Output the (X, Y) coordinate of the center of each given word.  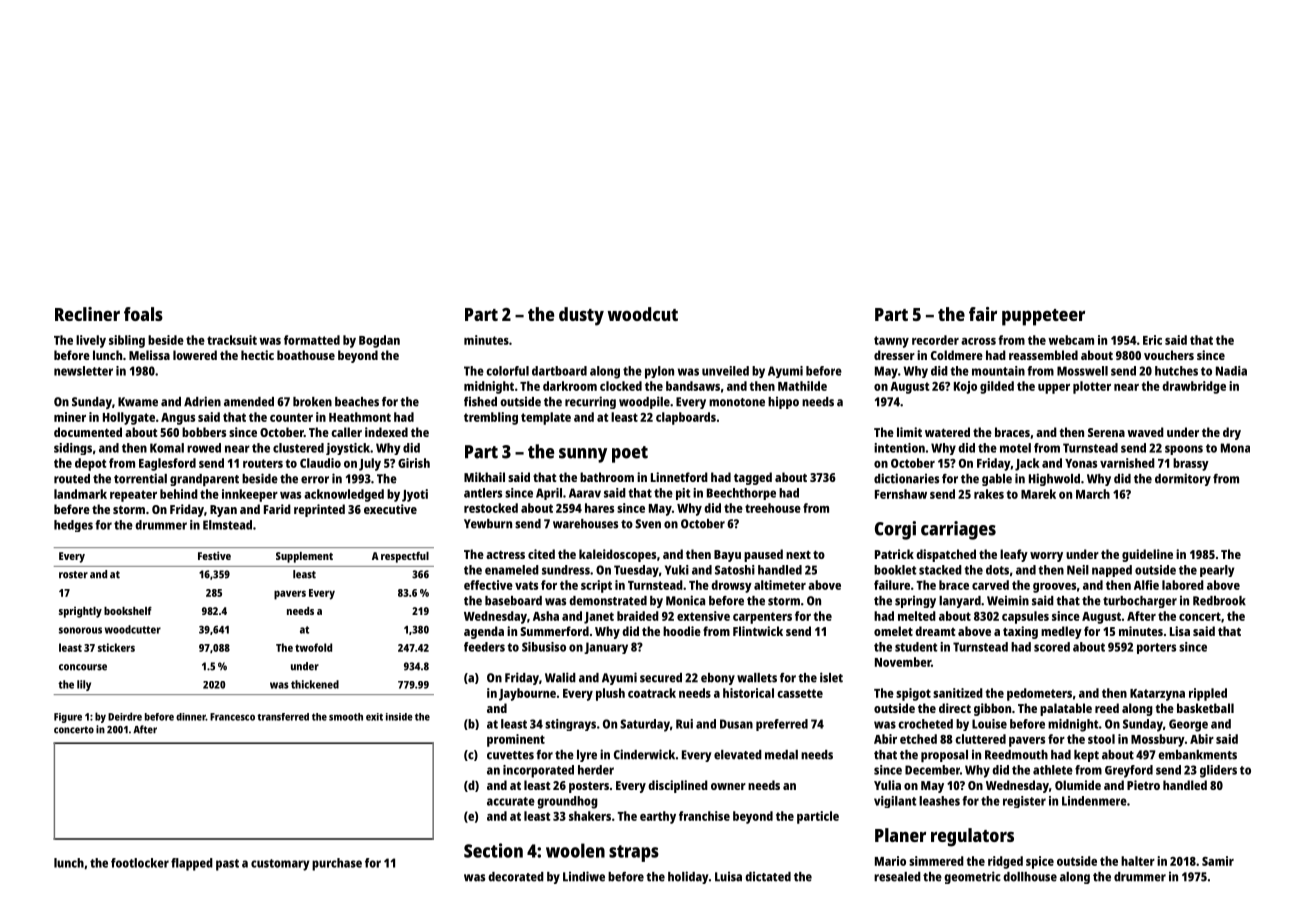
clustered (298, 448)
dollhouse (1030, 877)
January (606, 648)
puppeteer (1043, 317)
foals (143, 314)
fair (983, 314)
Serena (1106, 432)
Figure (68, 718)
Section (493, 850)
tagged (753, 478)
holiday (688, 877)
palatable (1066, 709)
